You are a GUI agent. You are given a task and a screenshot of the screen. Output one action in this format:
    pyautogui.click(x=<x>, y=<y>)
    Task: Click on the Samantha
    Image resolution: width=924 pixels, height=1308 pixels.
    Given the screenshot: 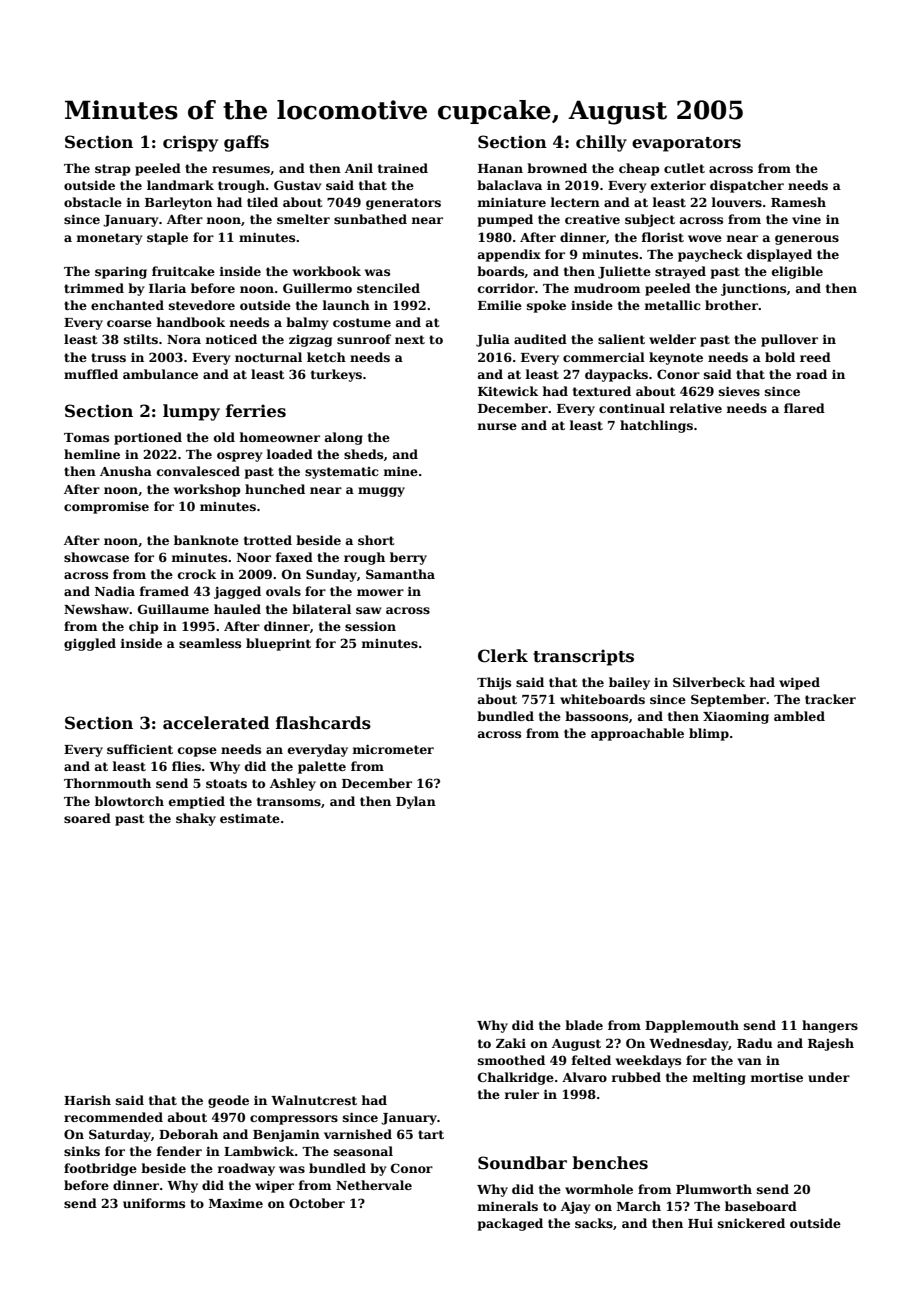 What is the action you would take?
    pyautogui.click(x=400, y=574)
